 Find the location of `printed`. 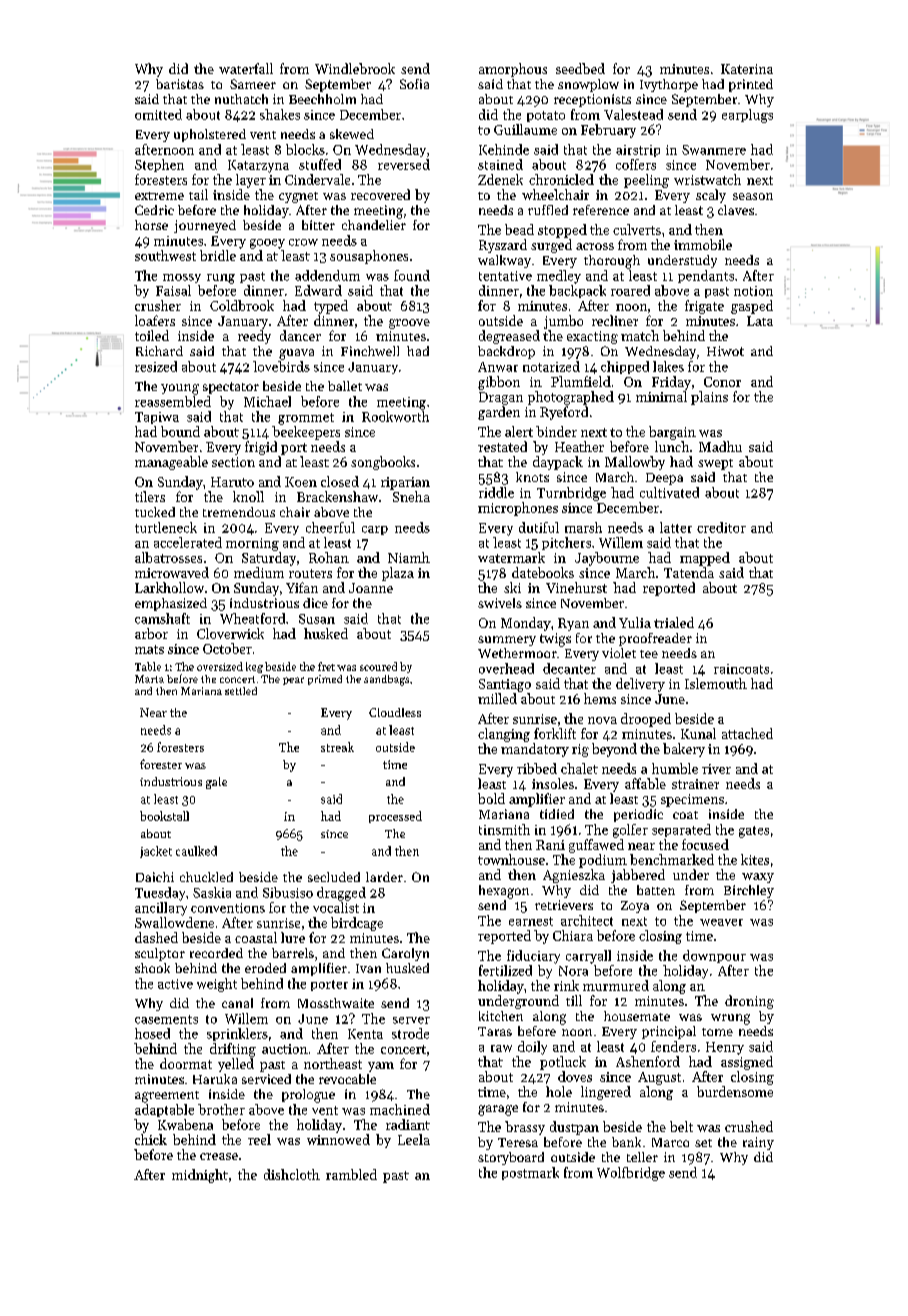

printed is located at coordinates (751, 85).
